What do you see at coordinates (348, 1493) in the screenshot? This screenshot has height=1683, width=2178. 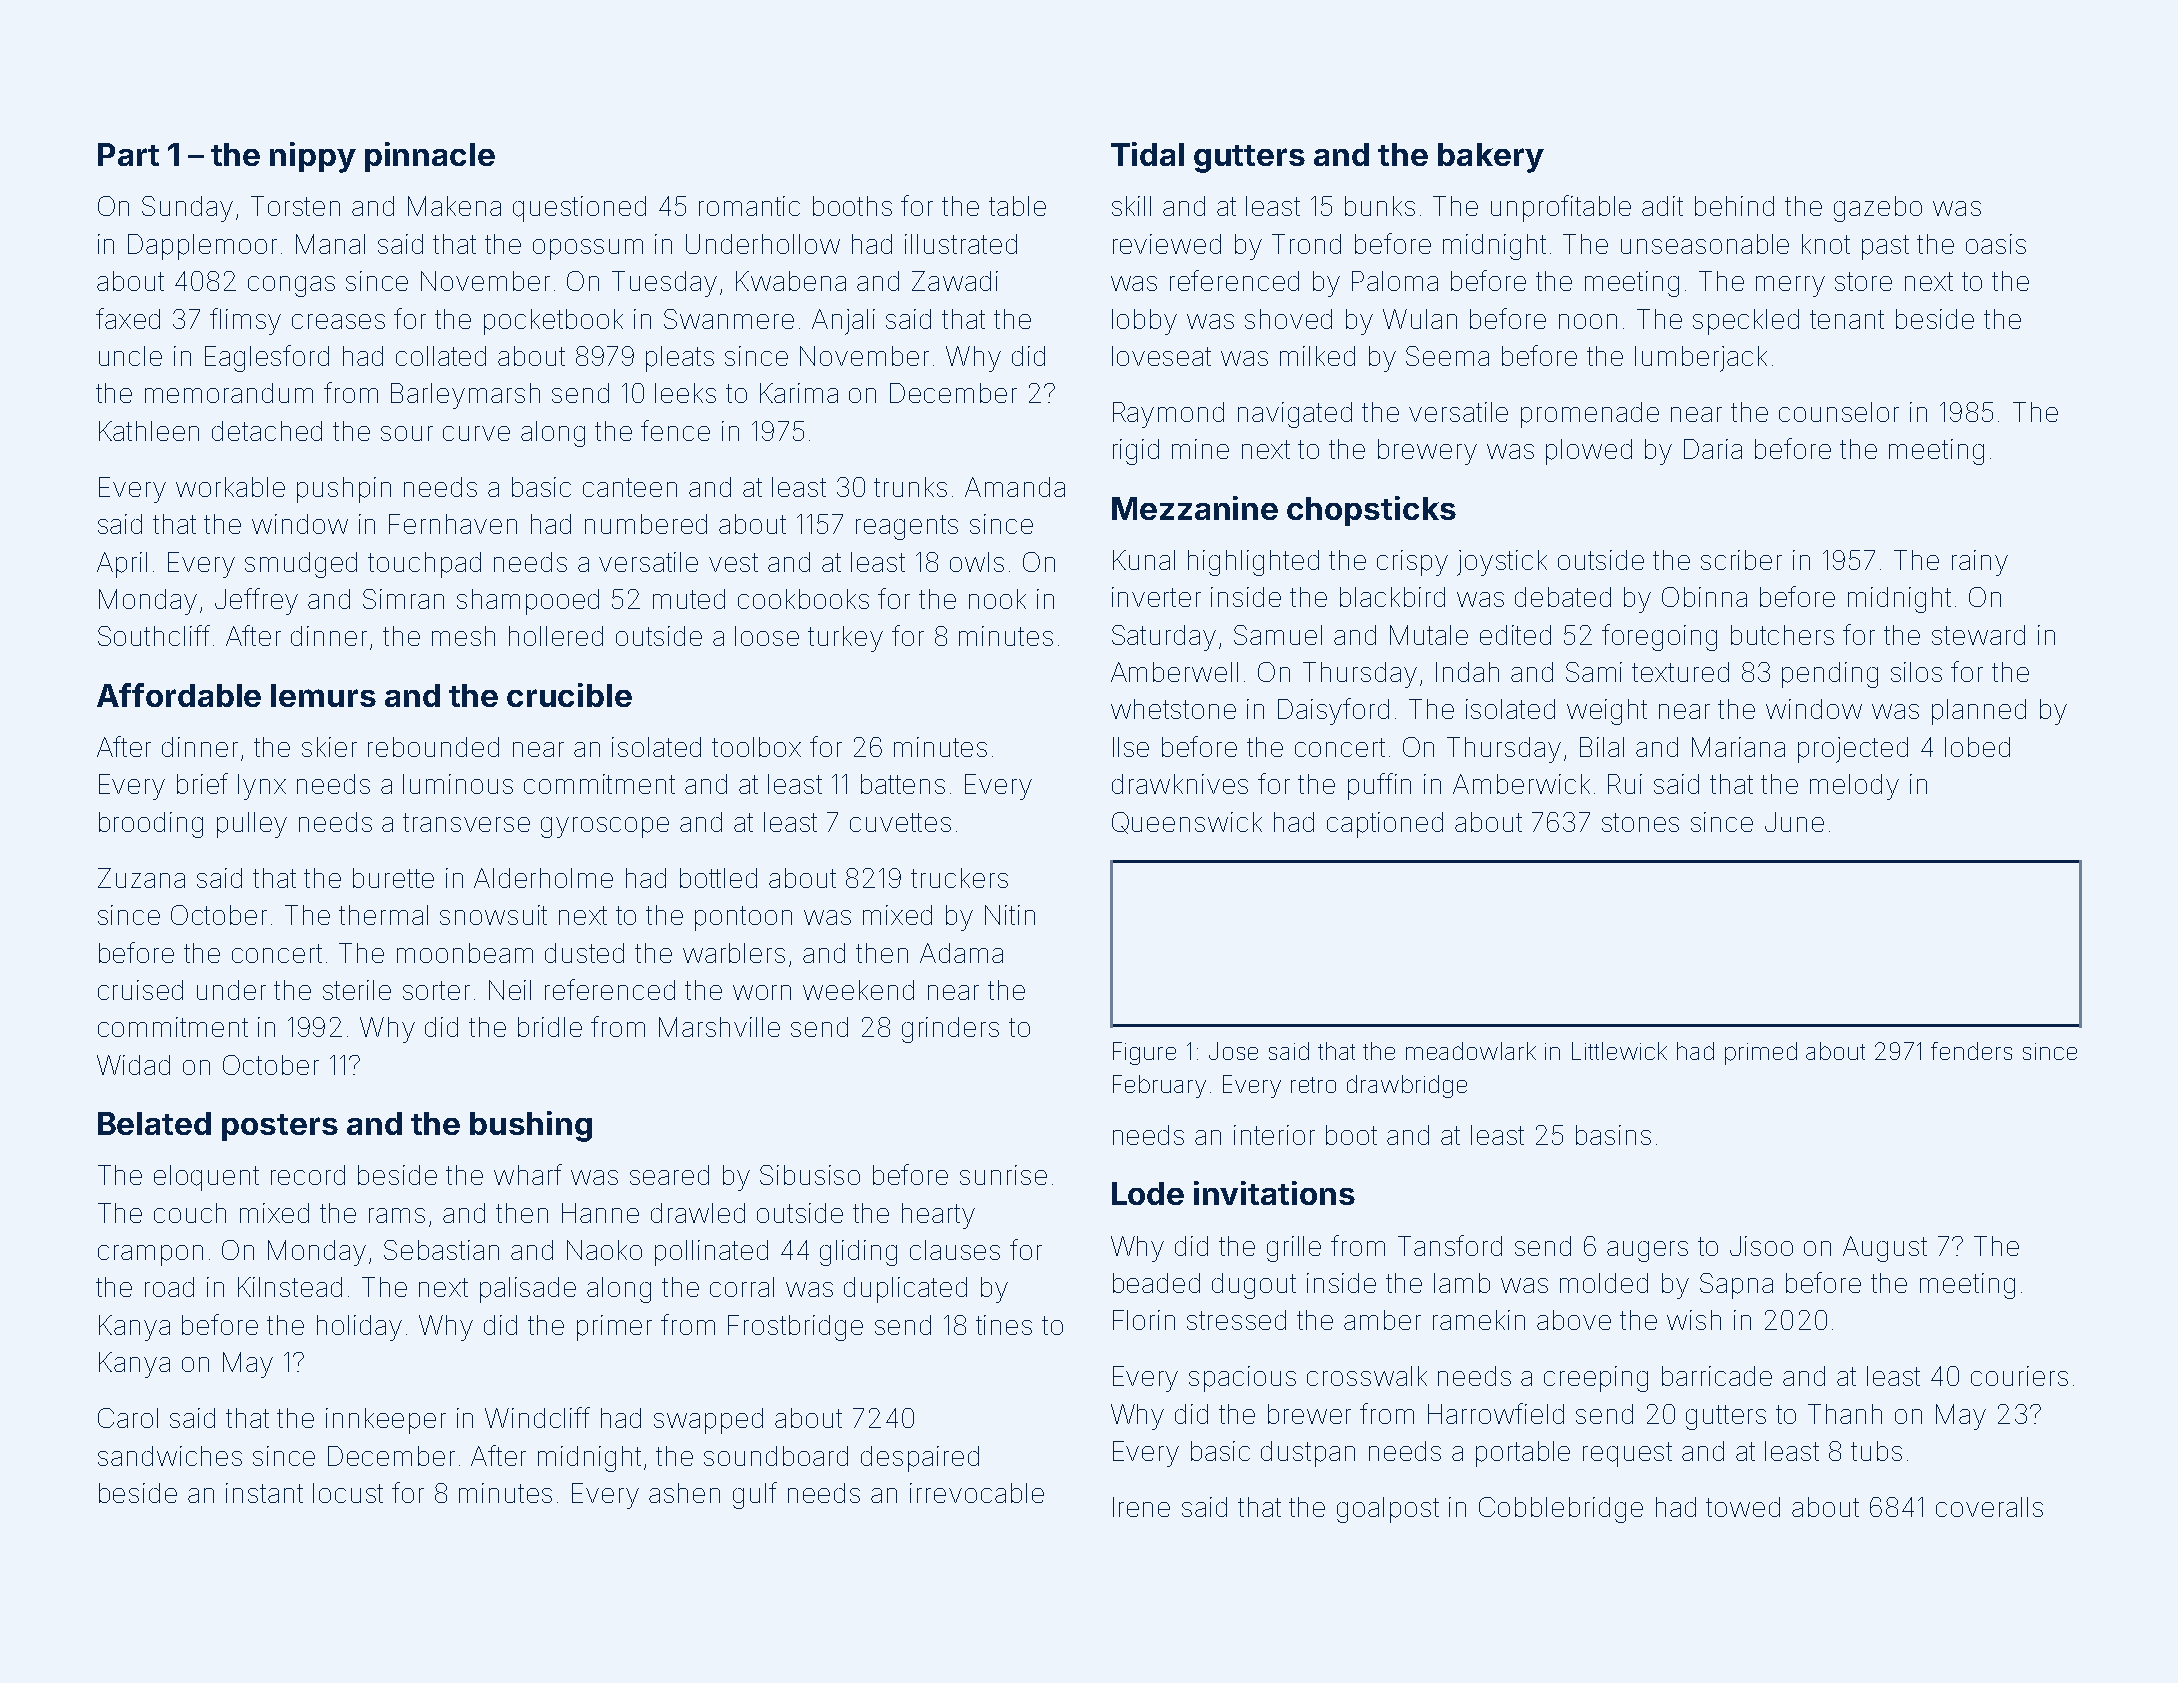 I see `locust` at bounding box center [348, 1493].
